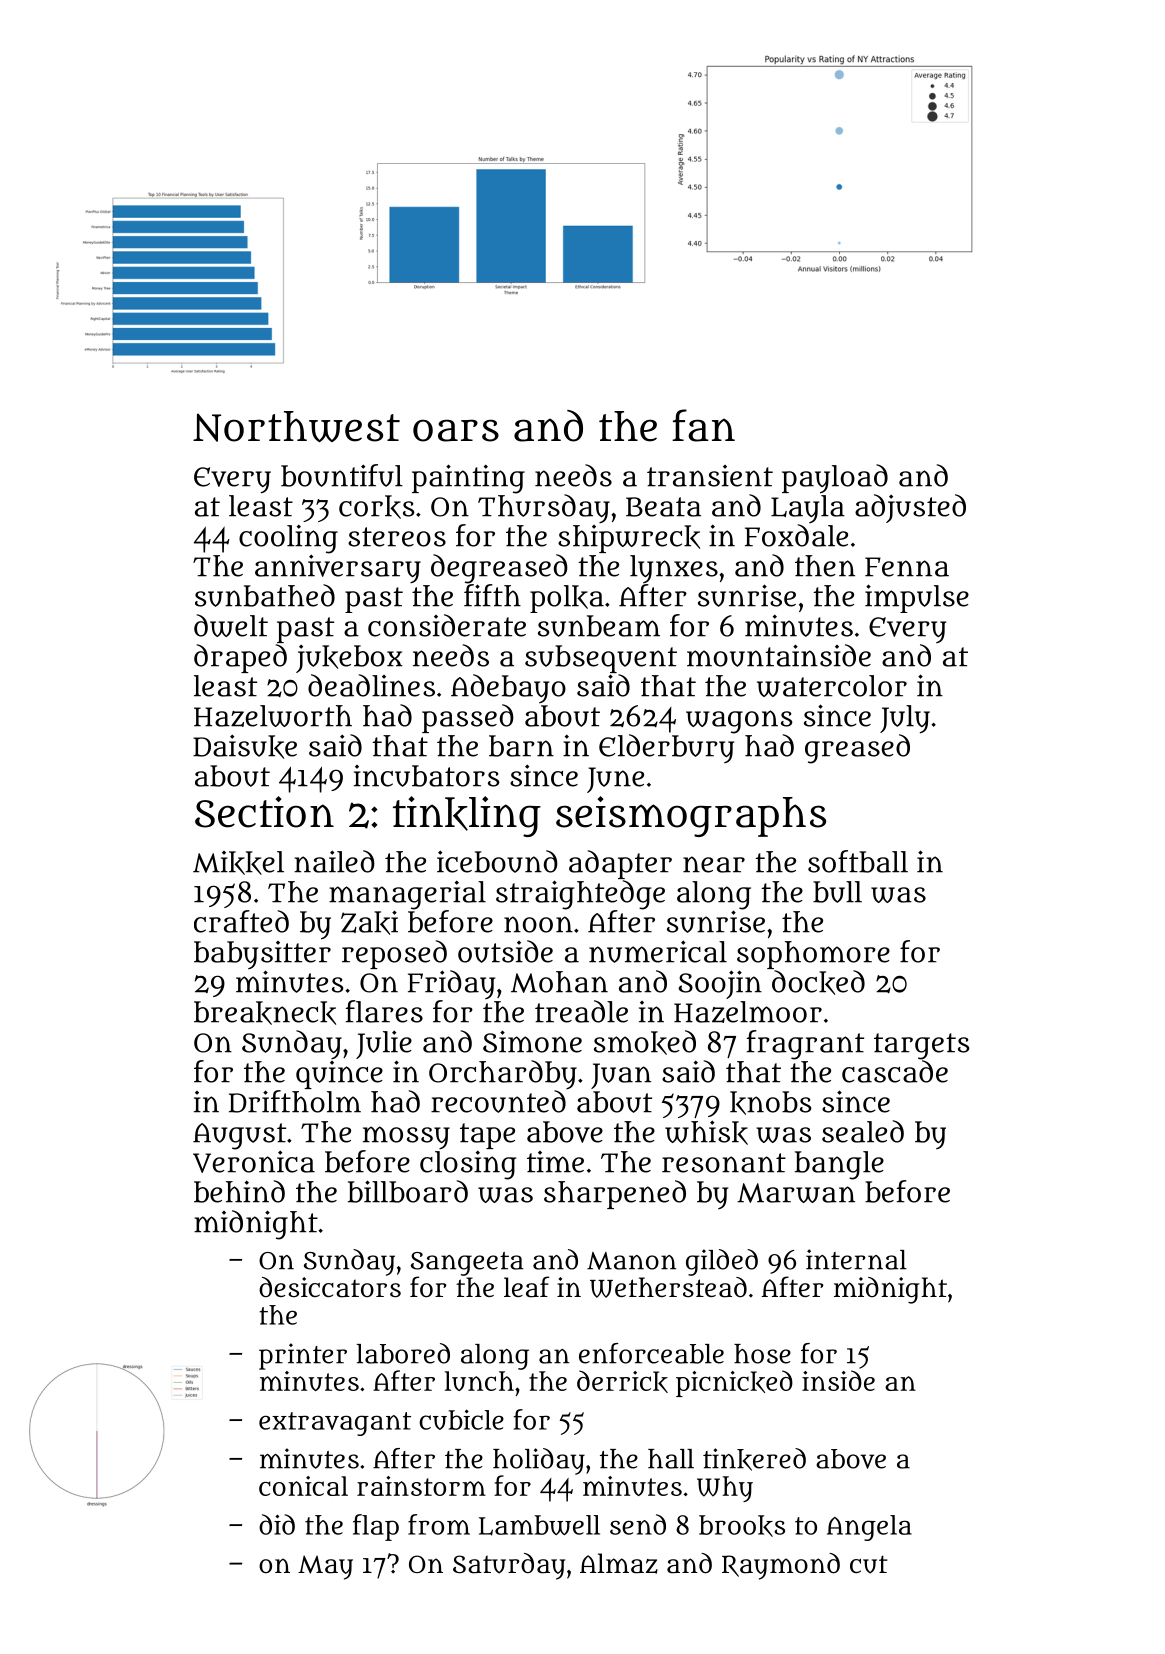  What do you see at coordinates (342, 475) in the screenshot?
I see `bountiful` at bounding box center [342, 475].
